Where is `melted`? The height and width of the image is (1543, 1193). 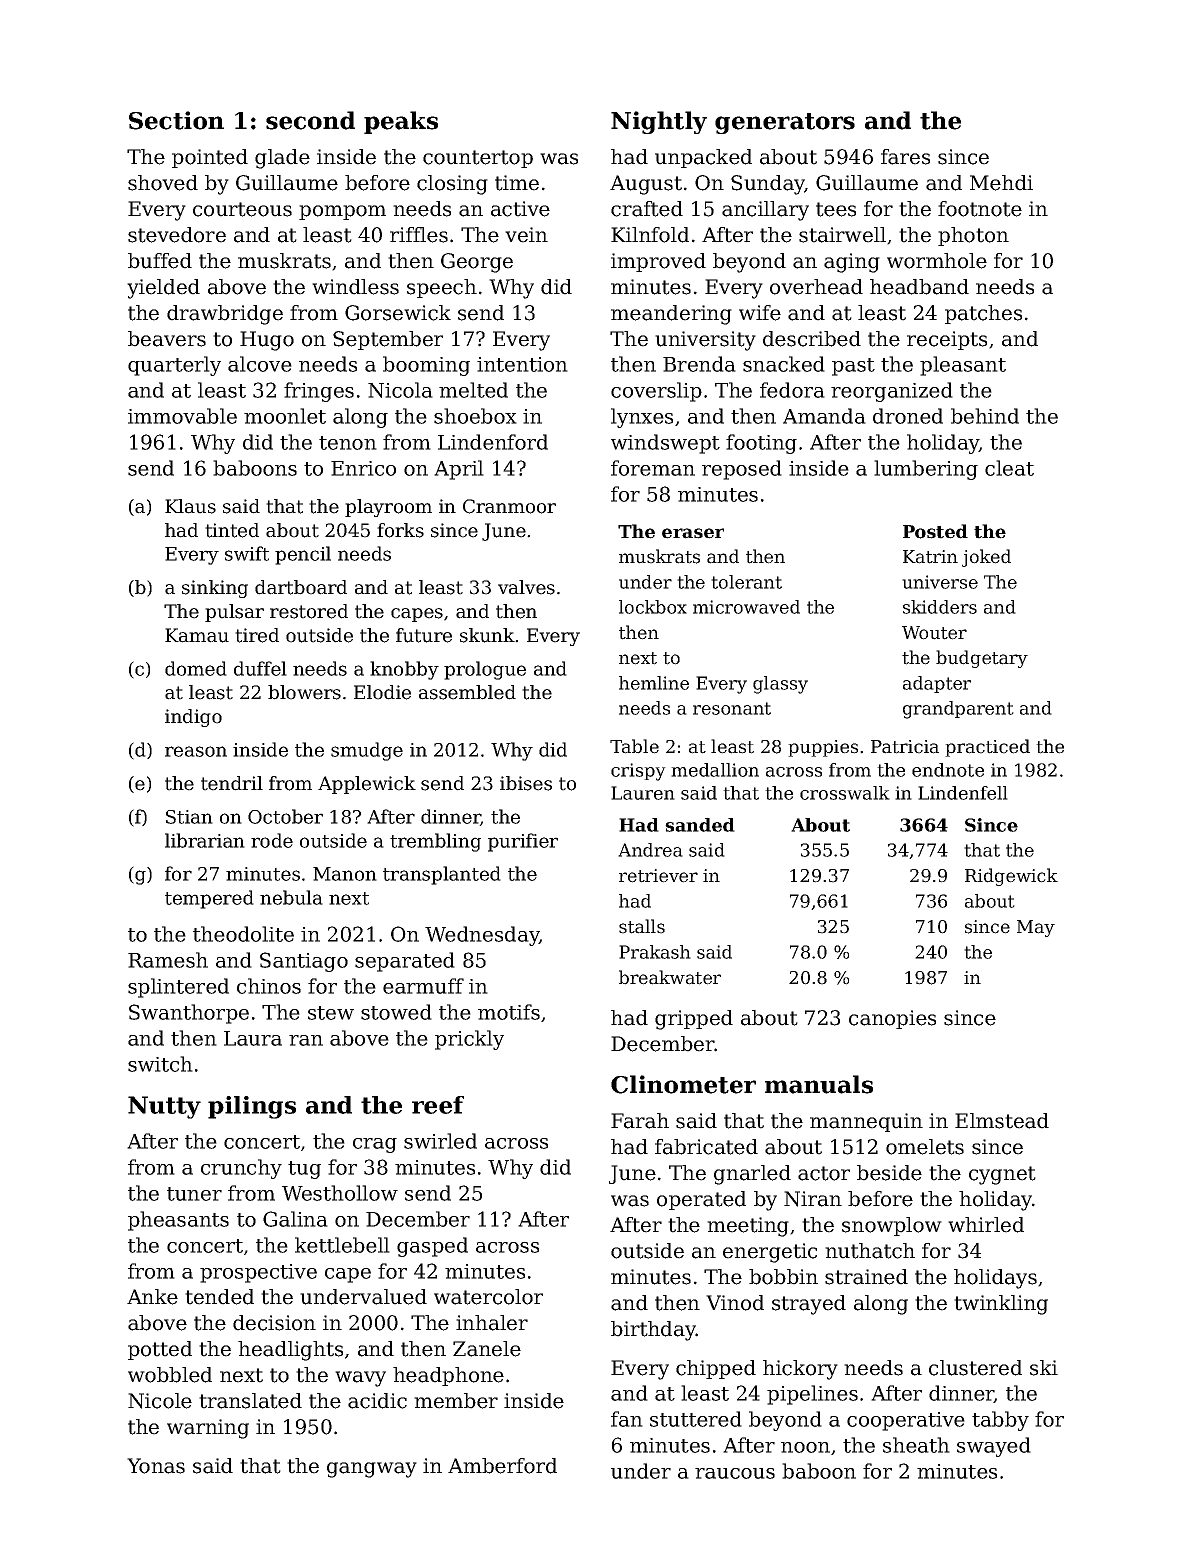
melted is located at coordinates (473, 390).
